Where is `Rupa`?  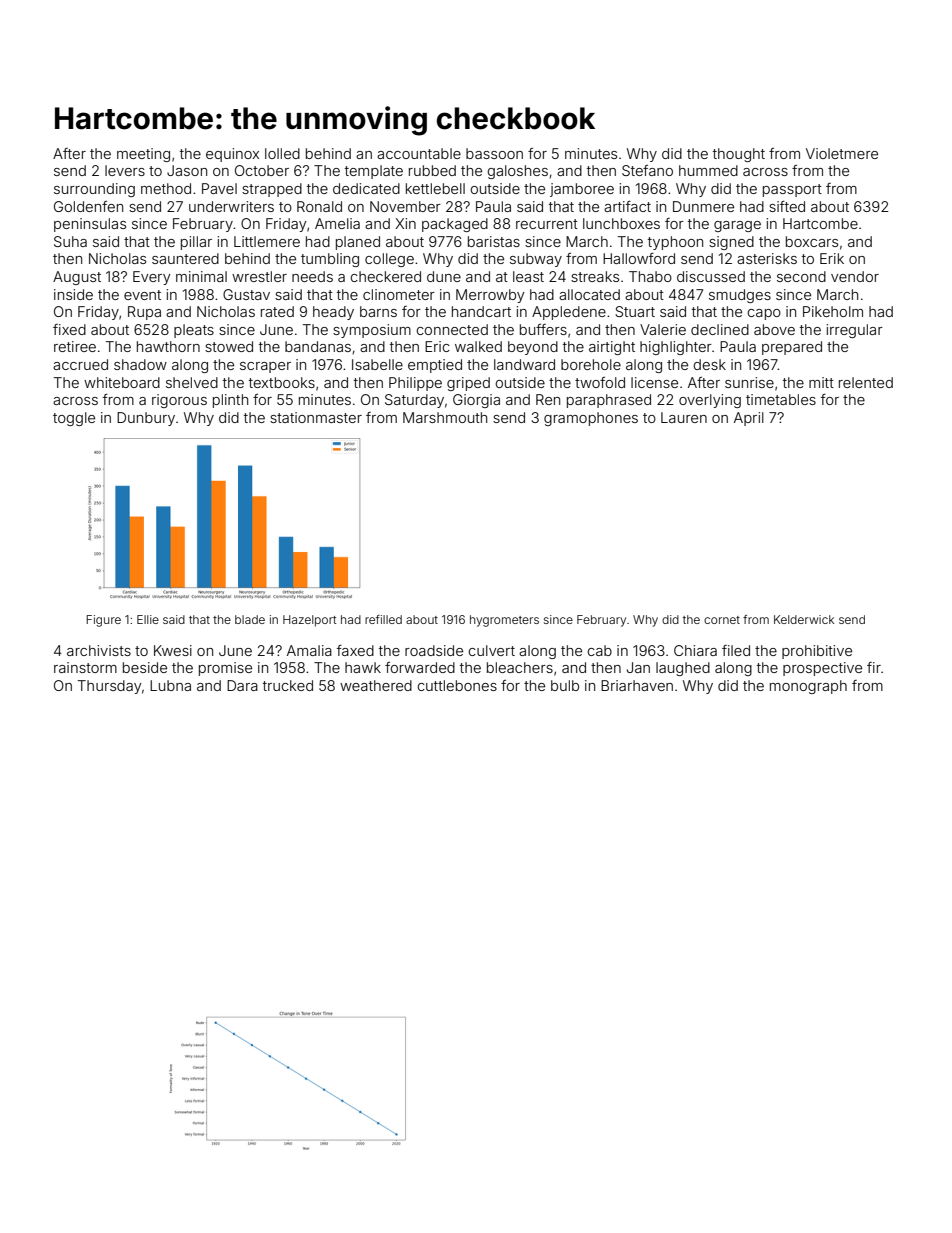
Rupa is located at coordinates (144, 313).
